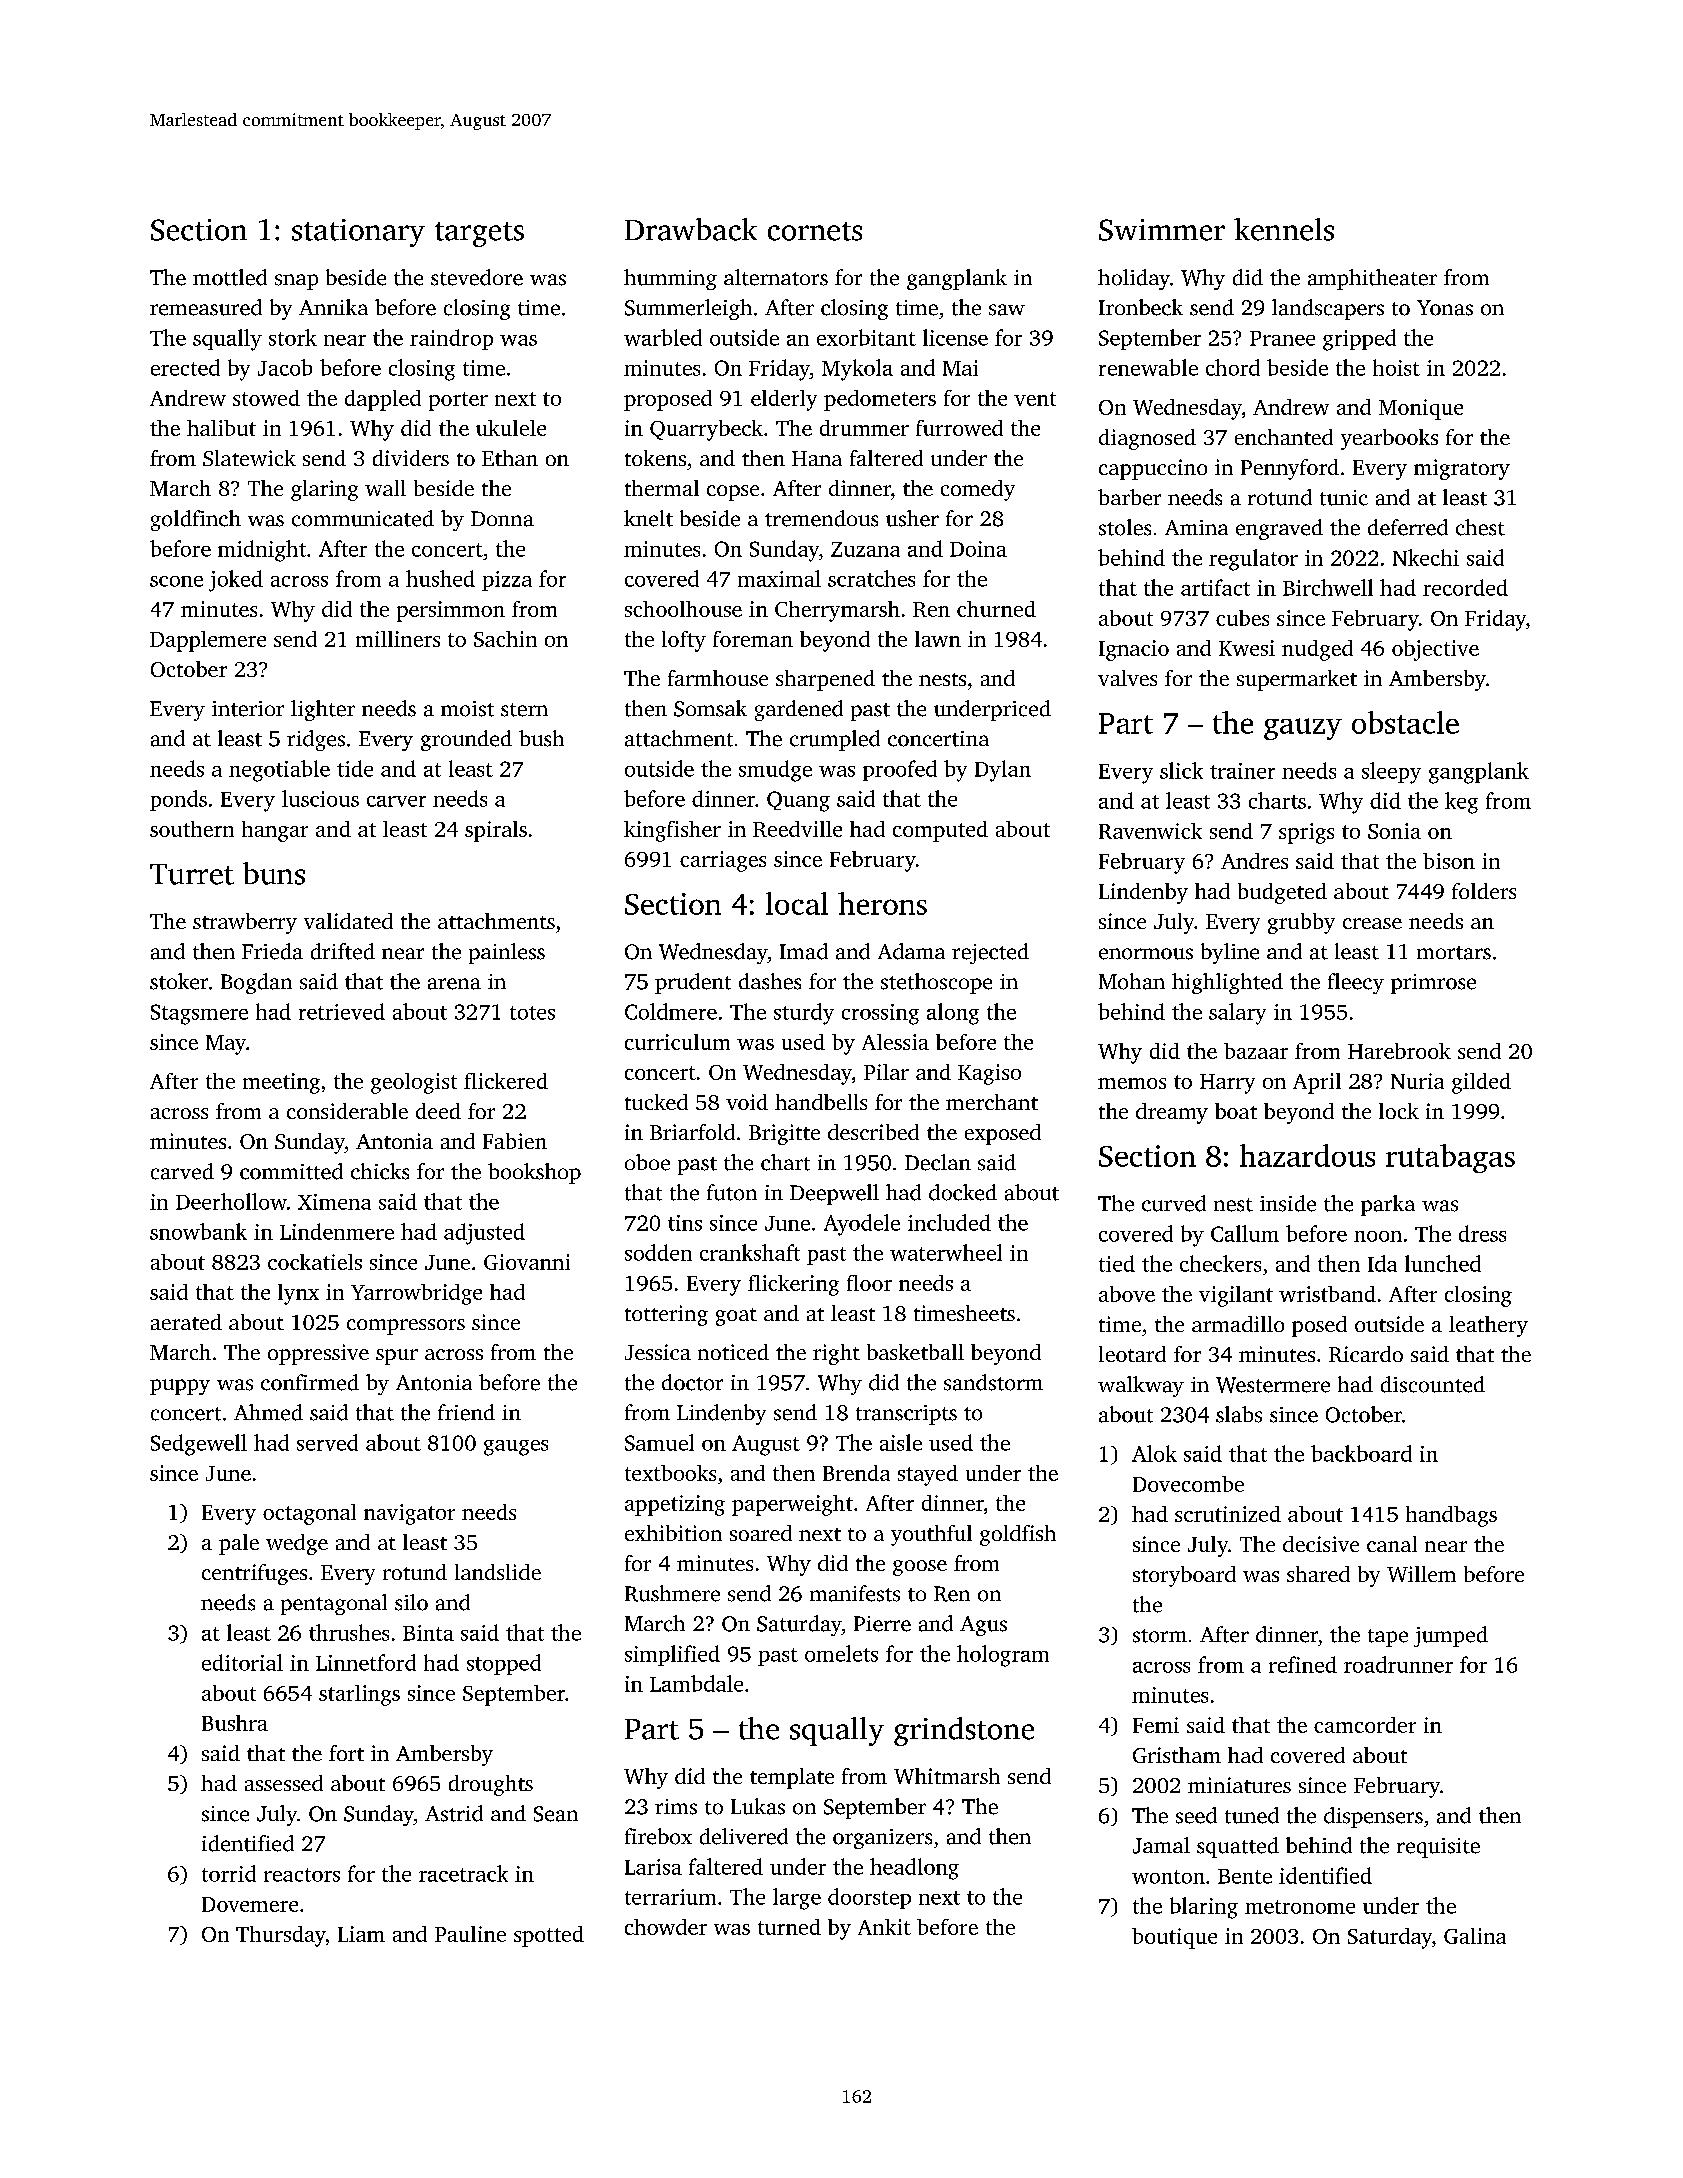 This image has width=1683, height=2178. I want to click on saw, so click(1007, 310).
